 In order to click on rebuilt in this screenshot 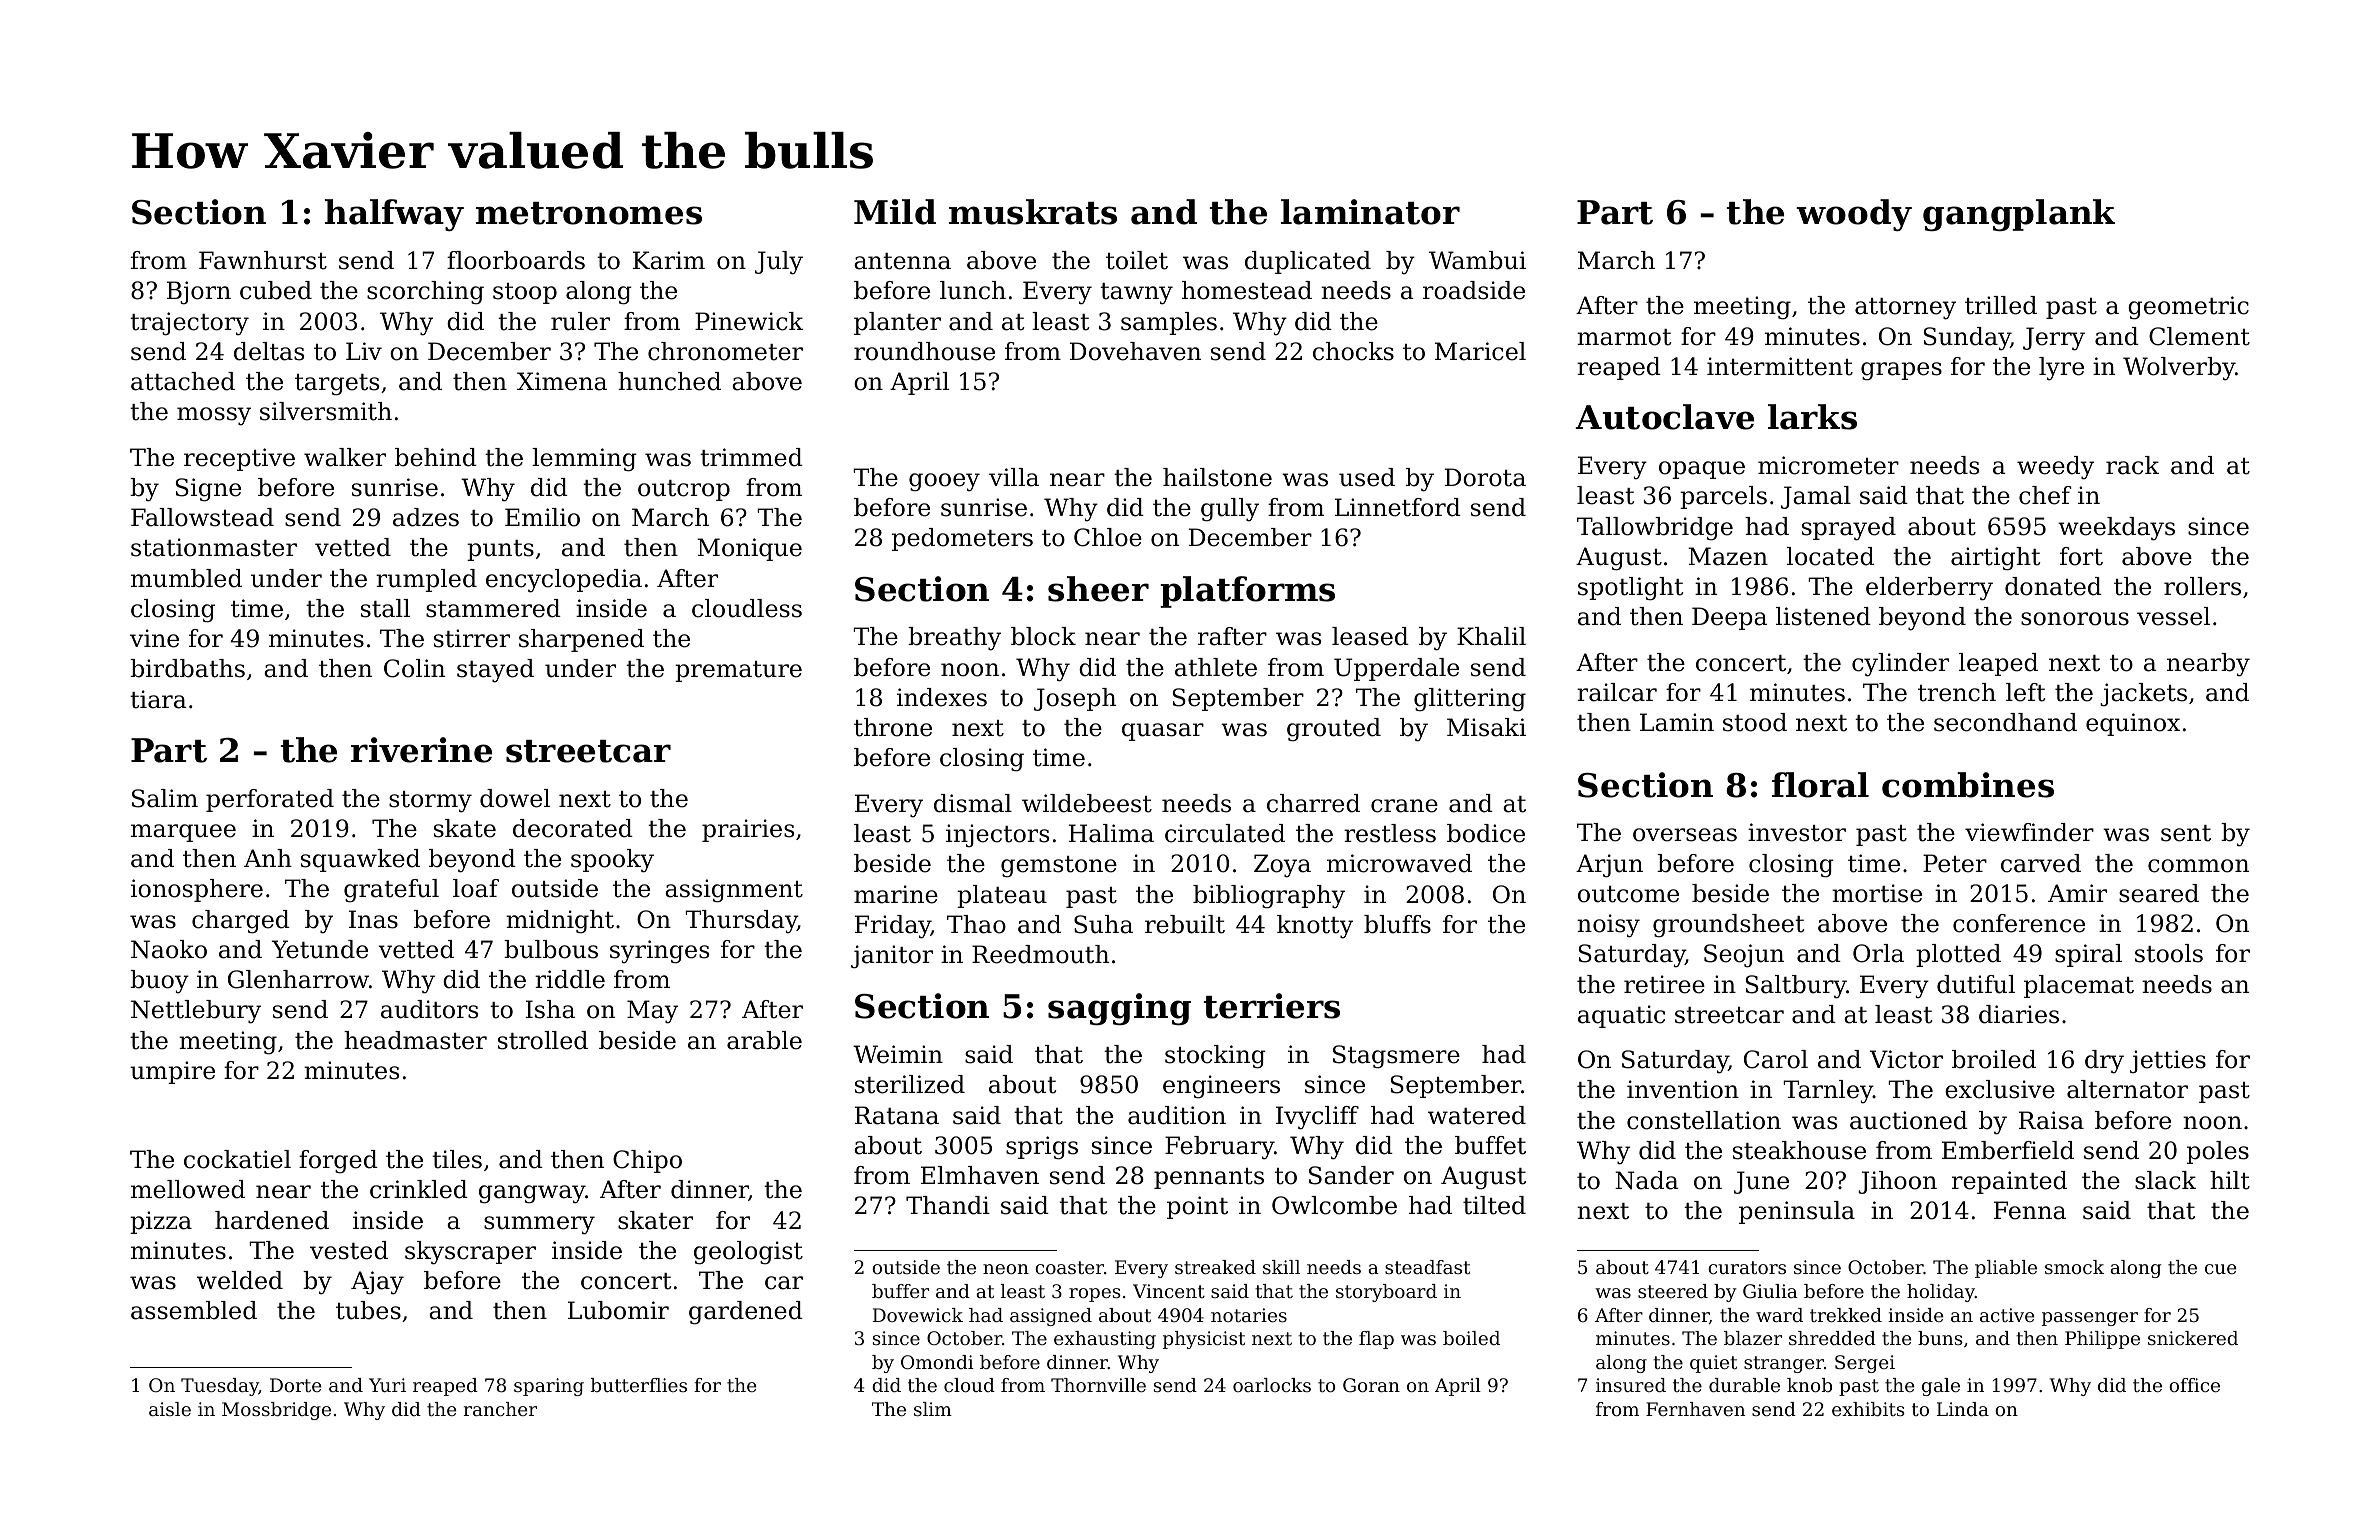, I will do `click(1185, 924)`.
